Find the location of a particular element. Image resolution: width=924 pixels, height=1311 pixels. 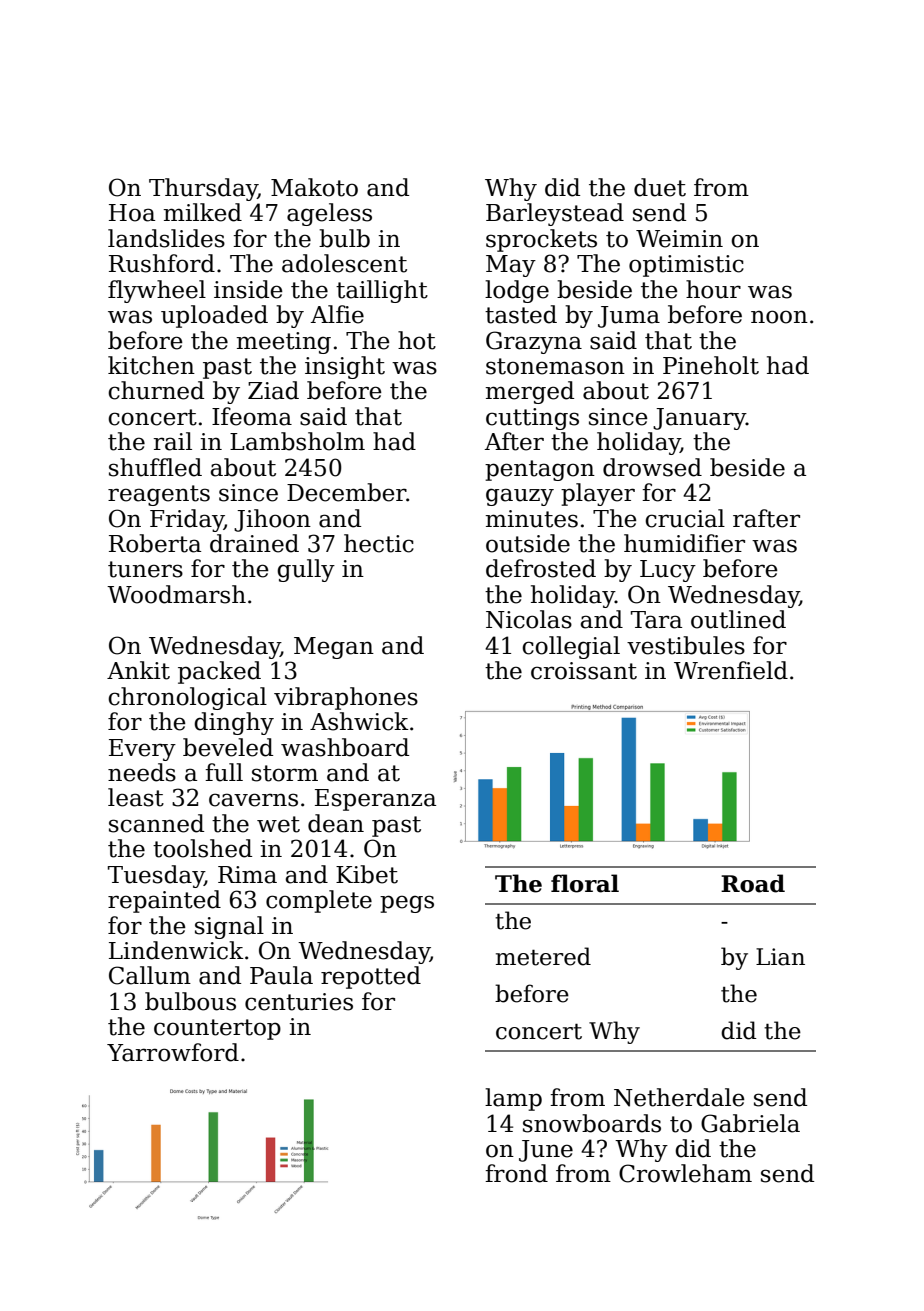

uploaded is located at coordinates (214, 316).
